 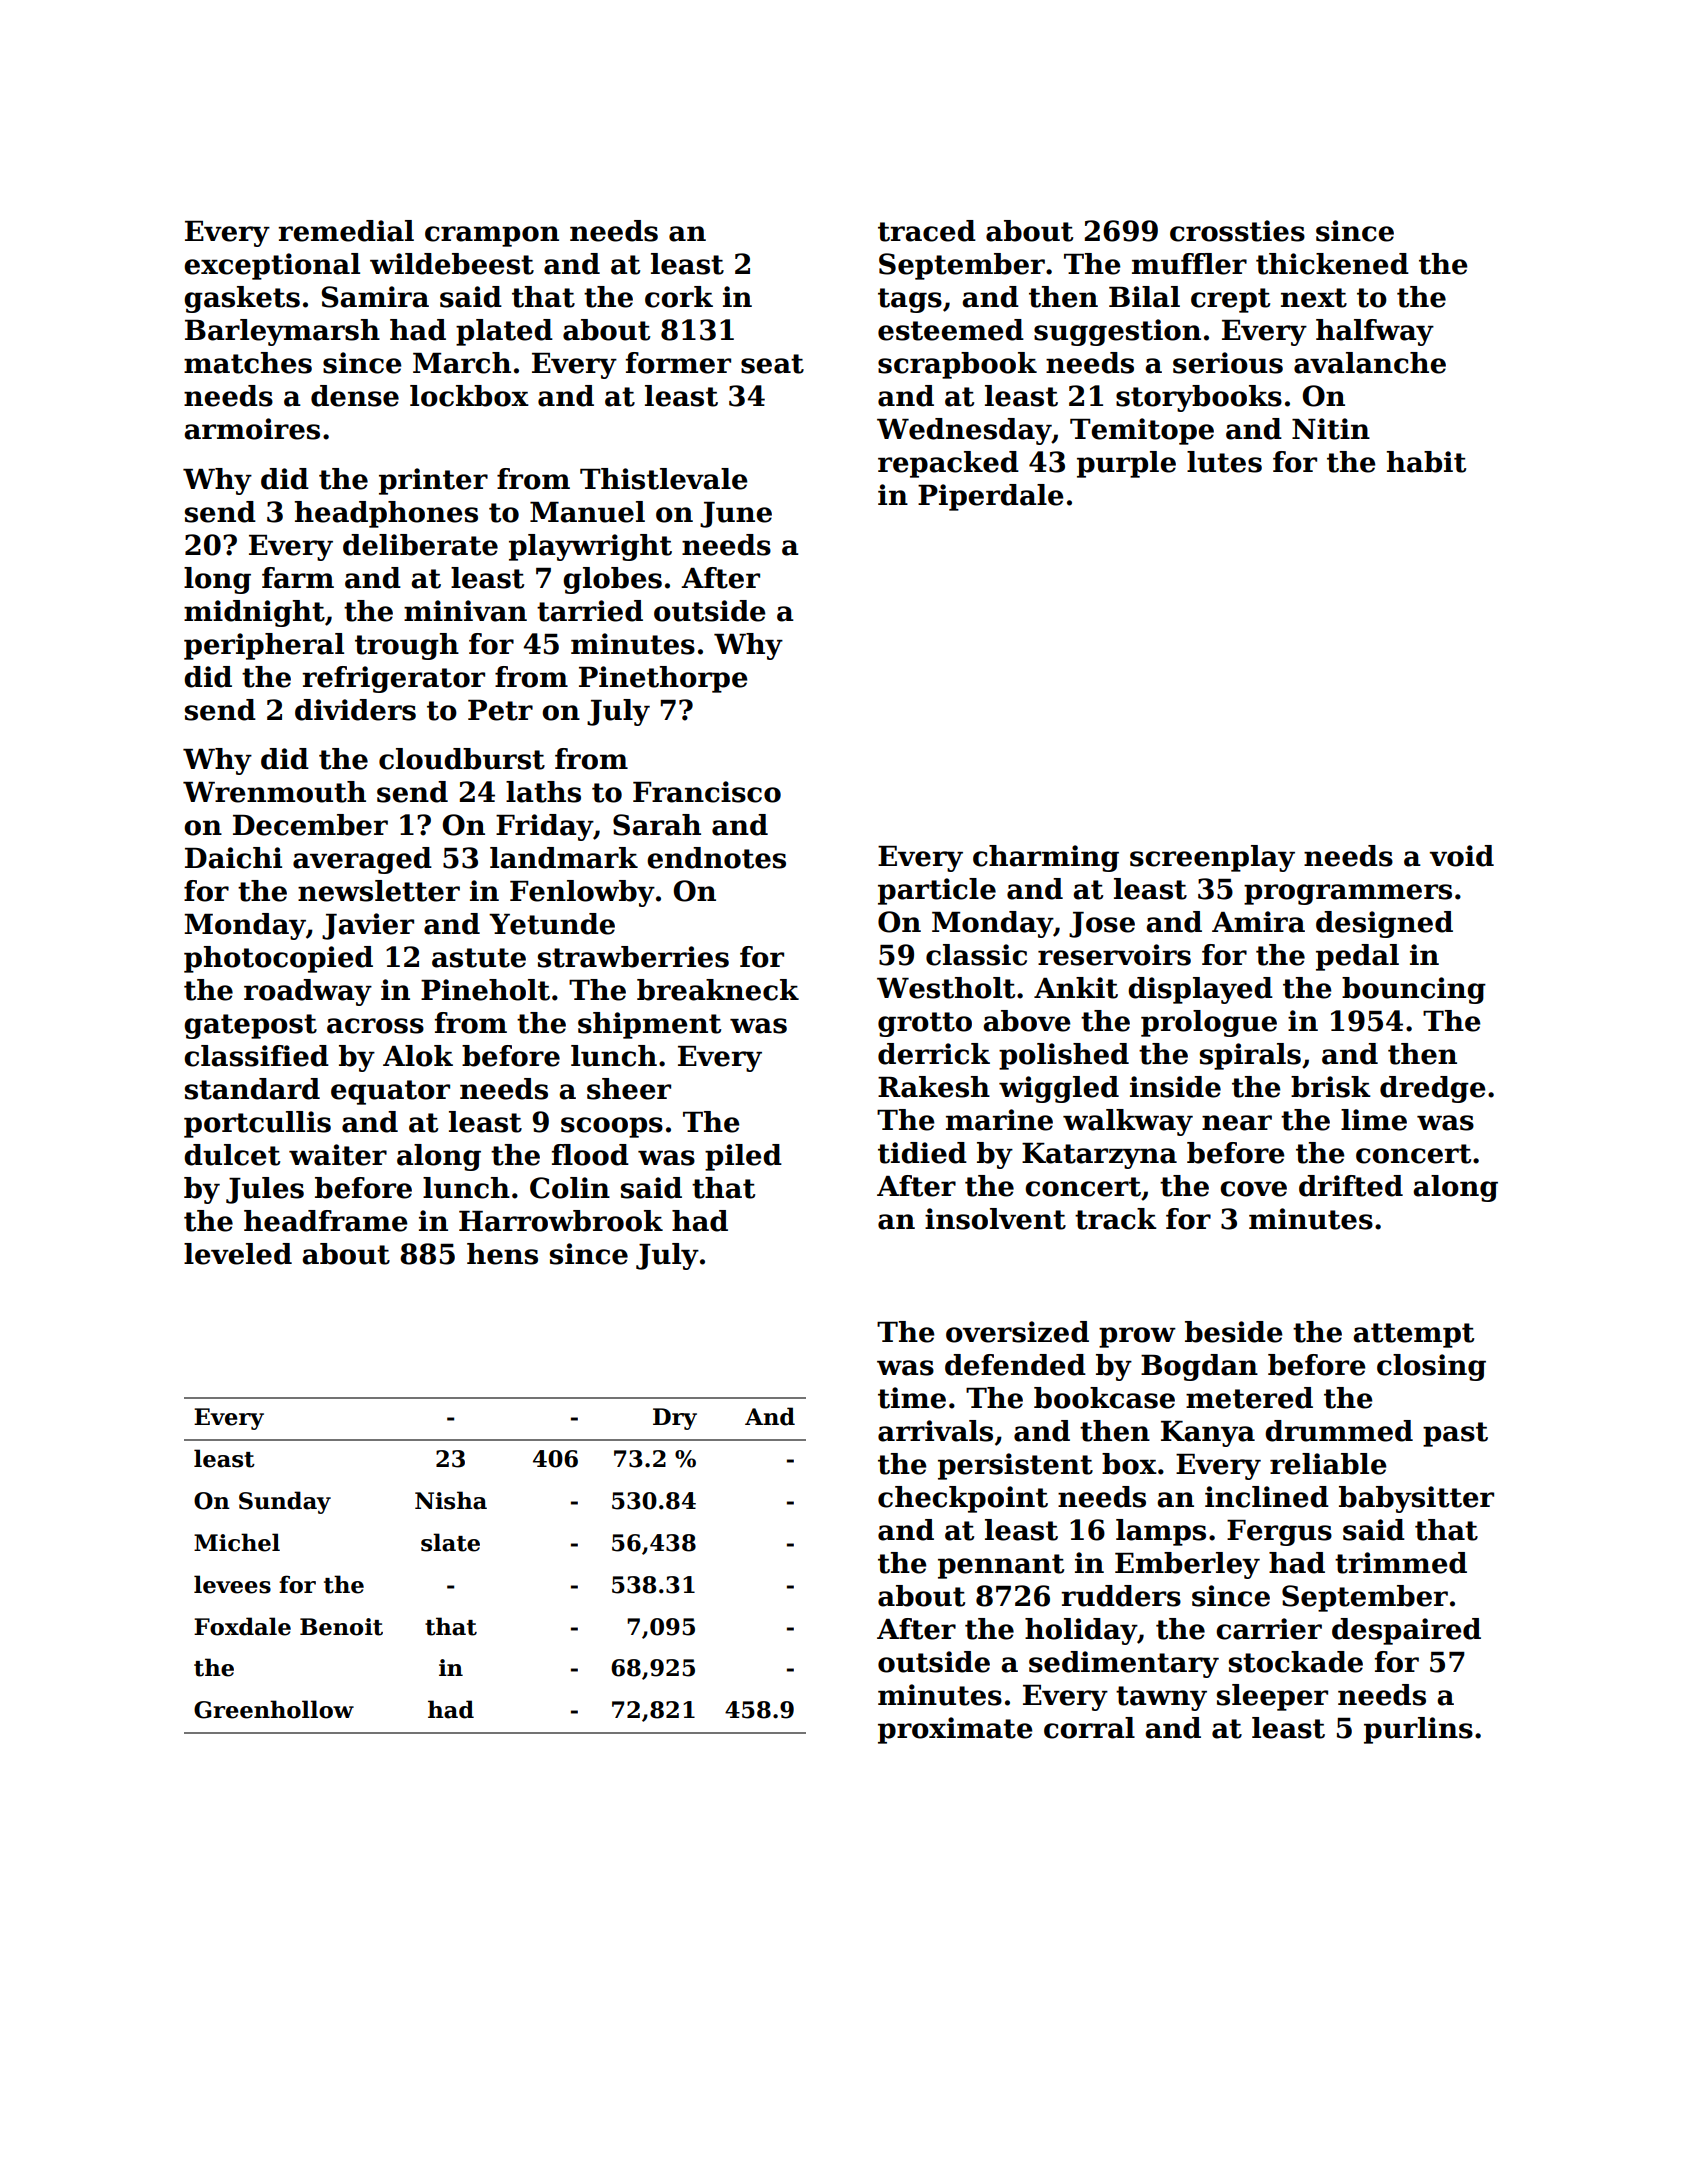 What do you see at coordinates (1212, 858) in the screenshot?
I see `screenplay` at bounding box center [1212, 858].
